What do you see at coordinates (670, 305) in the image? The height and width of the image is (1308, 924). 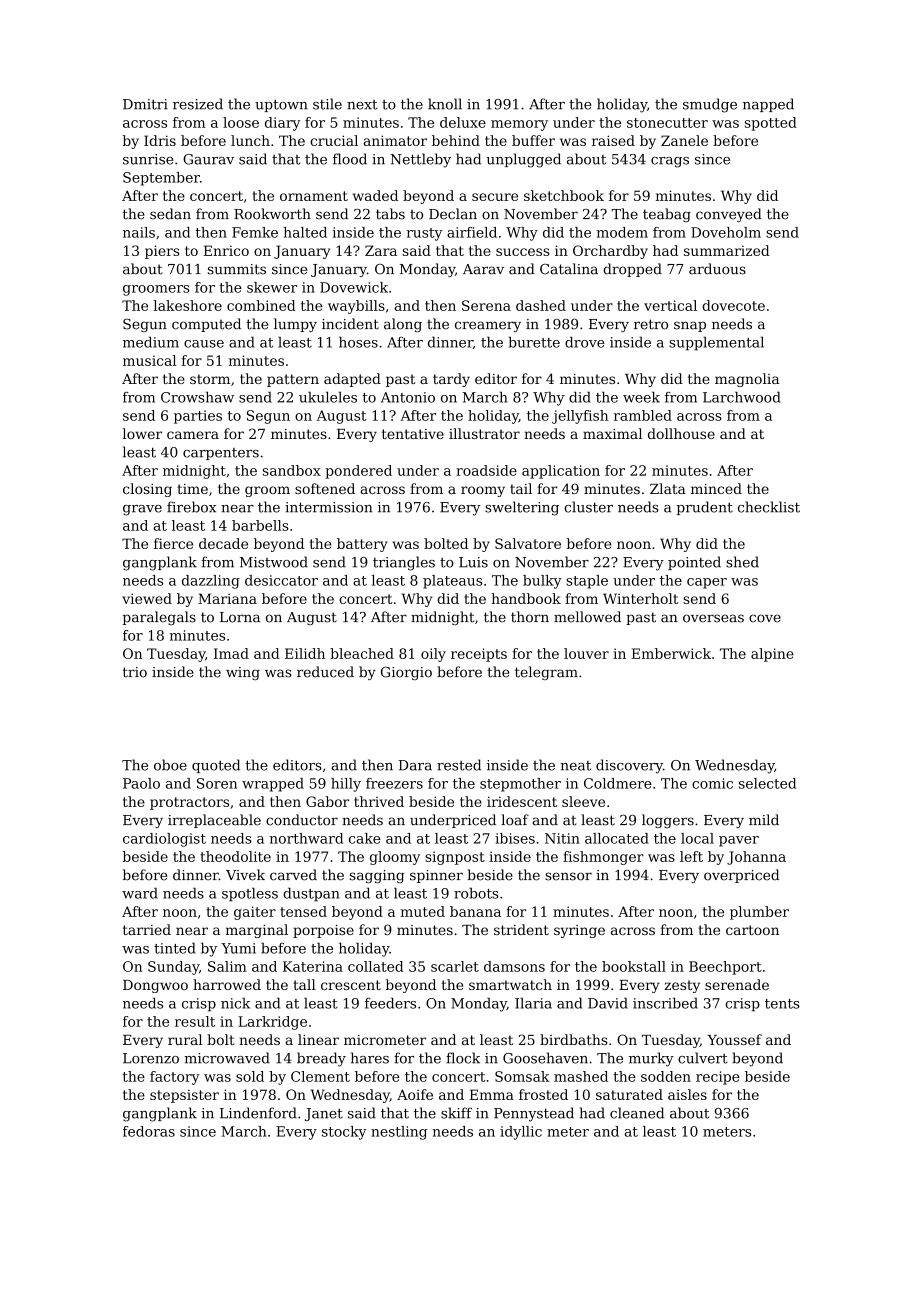 I see `vertical` at bounding box center [670, 305].
